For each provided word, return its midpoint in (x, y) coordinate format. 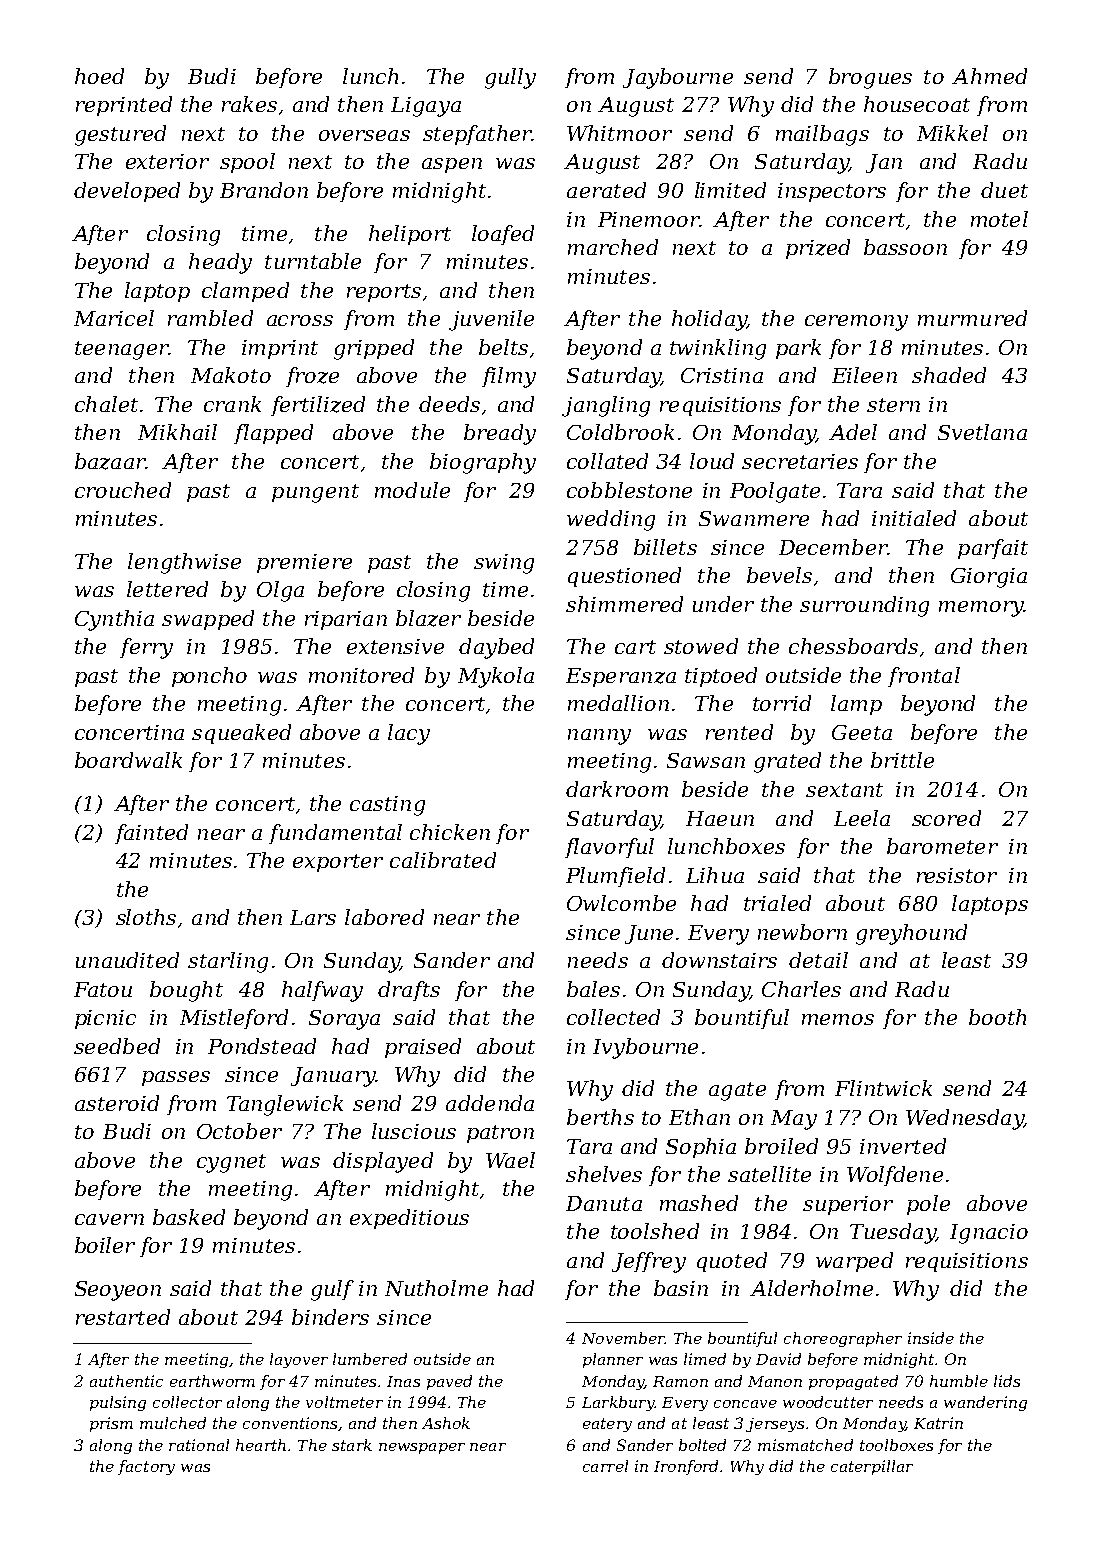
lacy (409, 734)
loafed (503, 235)
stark (352, 1445)
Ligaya (426, 107)
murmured (972, 318)
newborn (802, 932)
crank (232, 404)
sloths (146, 917)
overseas (364, 135)
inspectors (832, 192)
